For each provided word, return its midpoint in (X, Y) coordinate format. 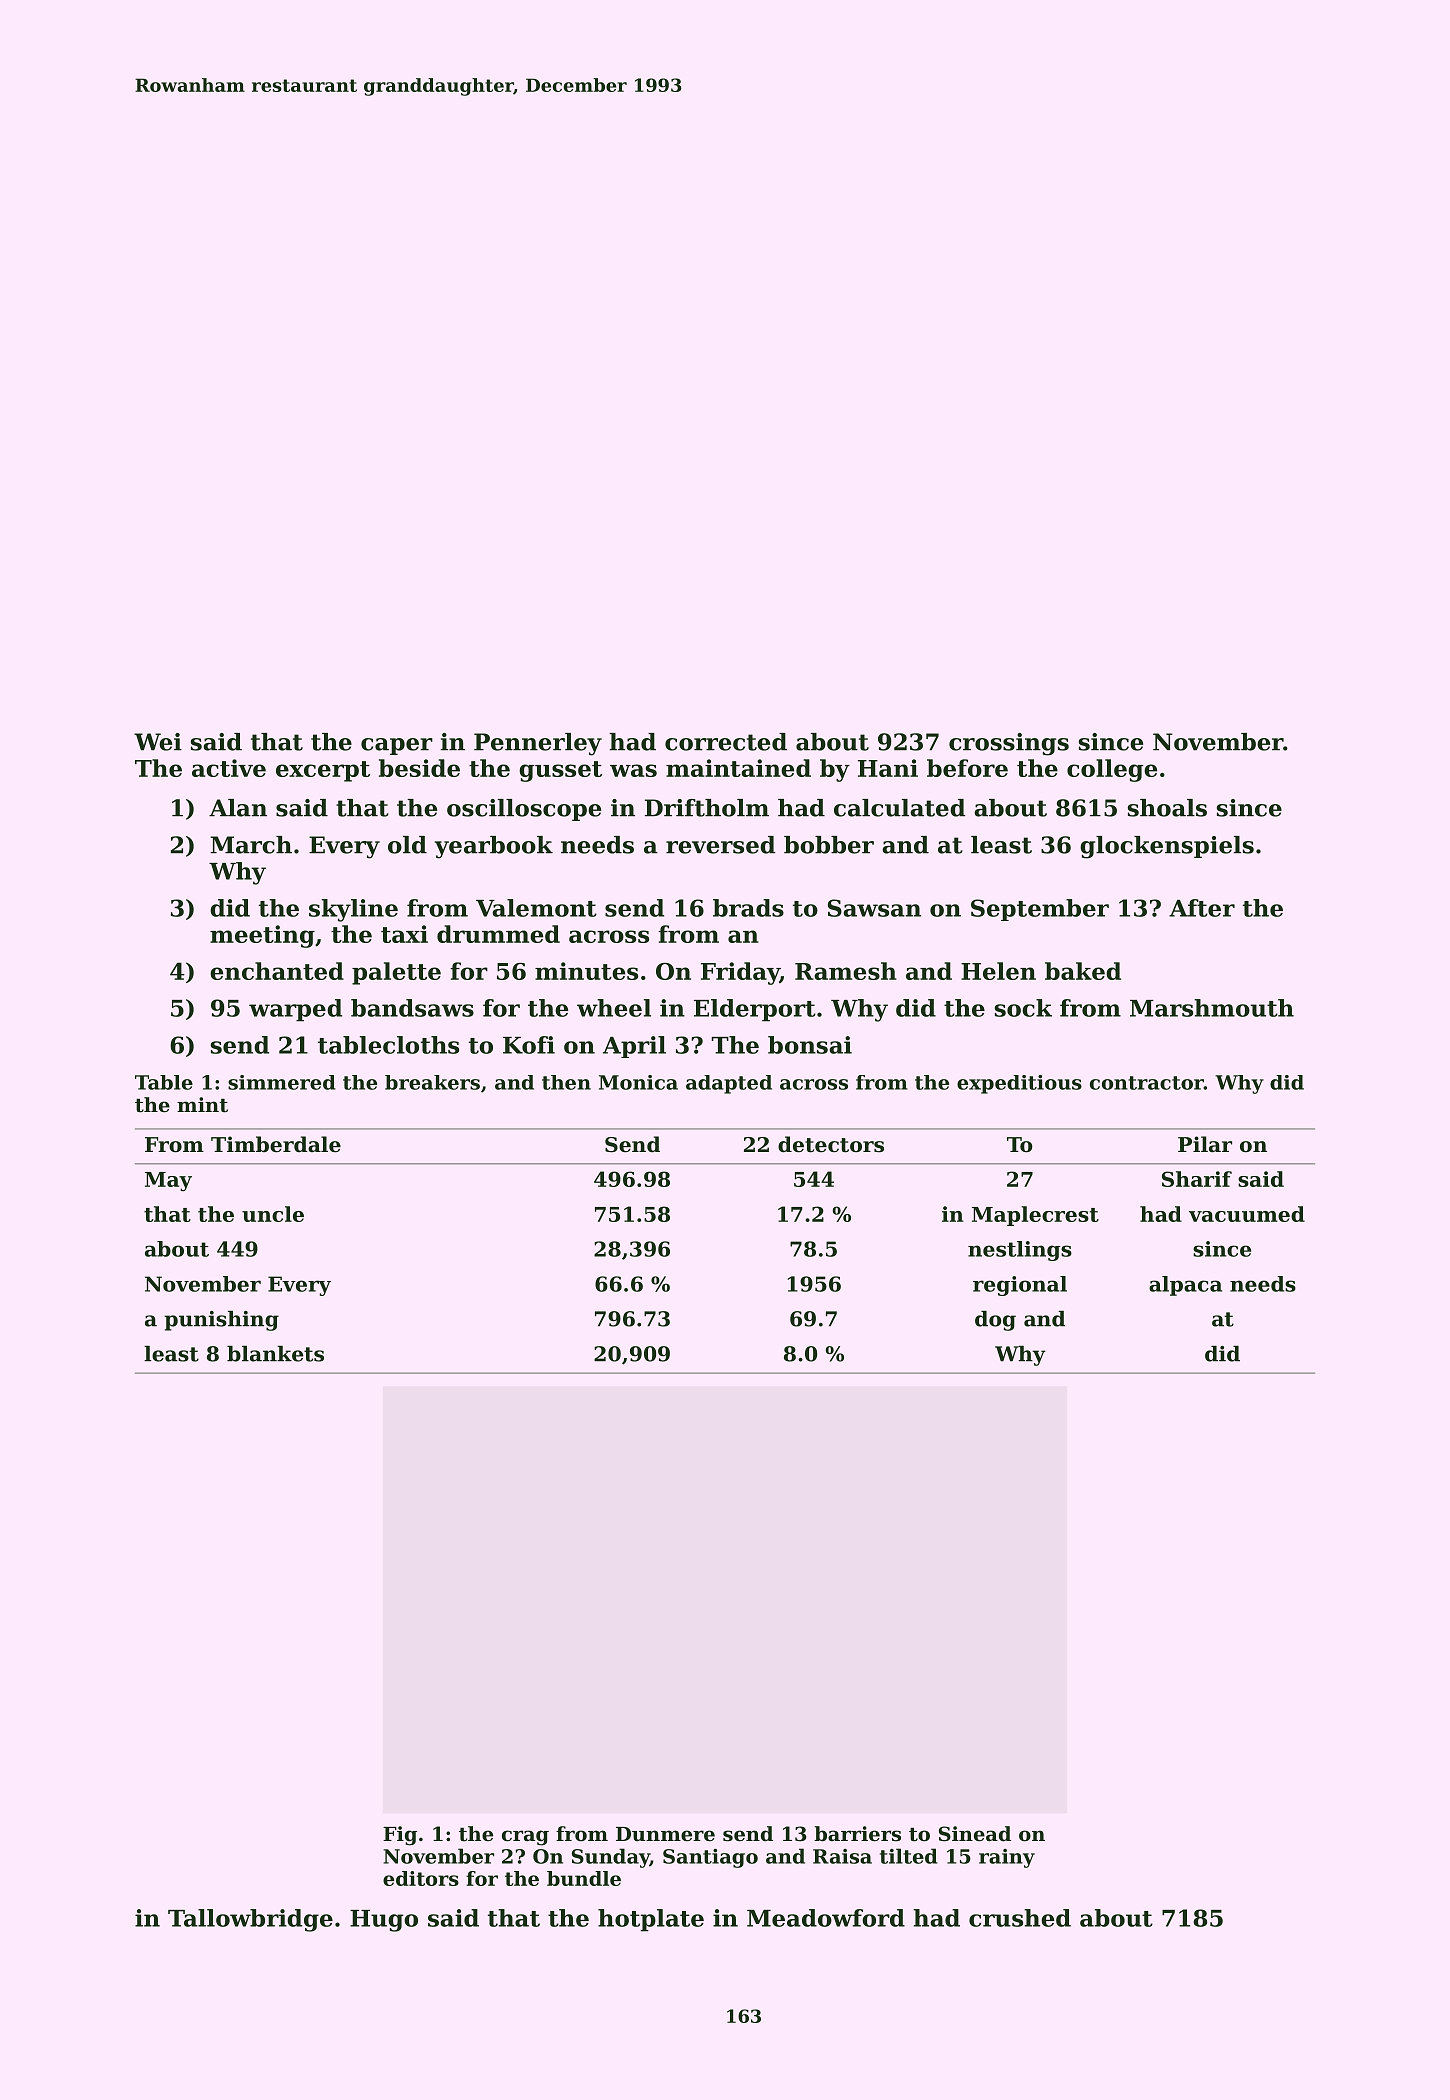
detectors (831, 1144)
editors (421, 1878)
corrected (726, 742)
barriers (857, 1834)
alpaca (1185, 1286)
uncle (273, 1214)
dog (995, 1321)
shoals (1167, 808)
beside (419, 768)
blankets (275, 1354)
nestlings (1020, 1251)
